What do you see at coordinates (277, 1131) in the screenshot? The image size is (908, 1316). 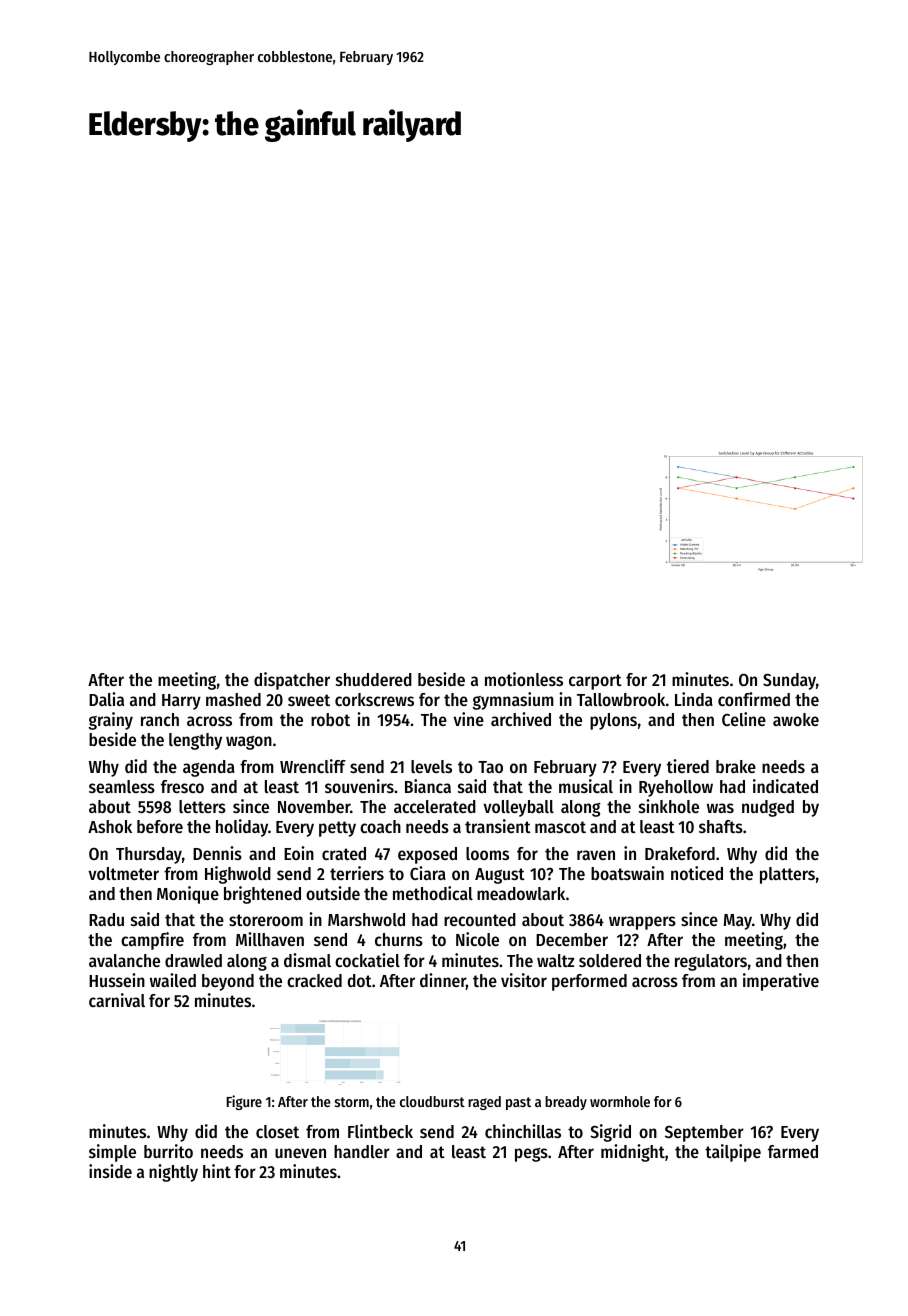 I see `closet` at bounding box center [277, 1131].
